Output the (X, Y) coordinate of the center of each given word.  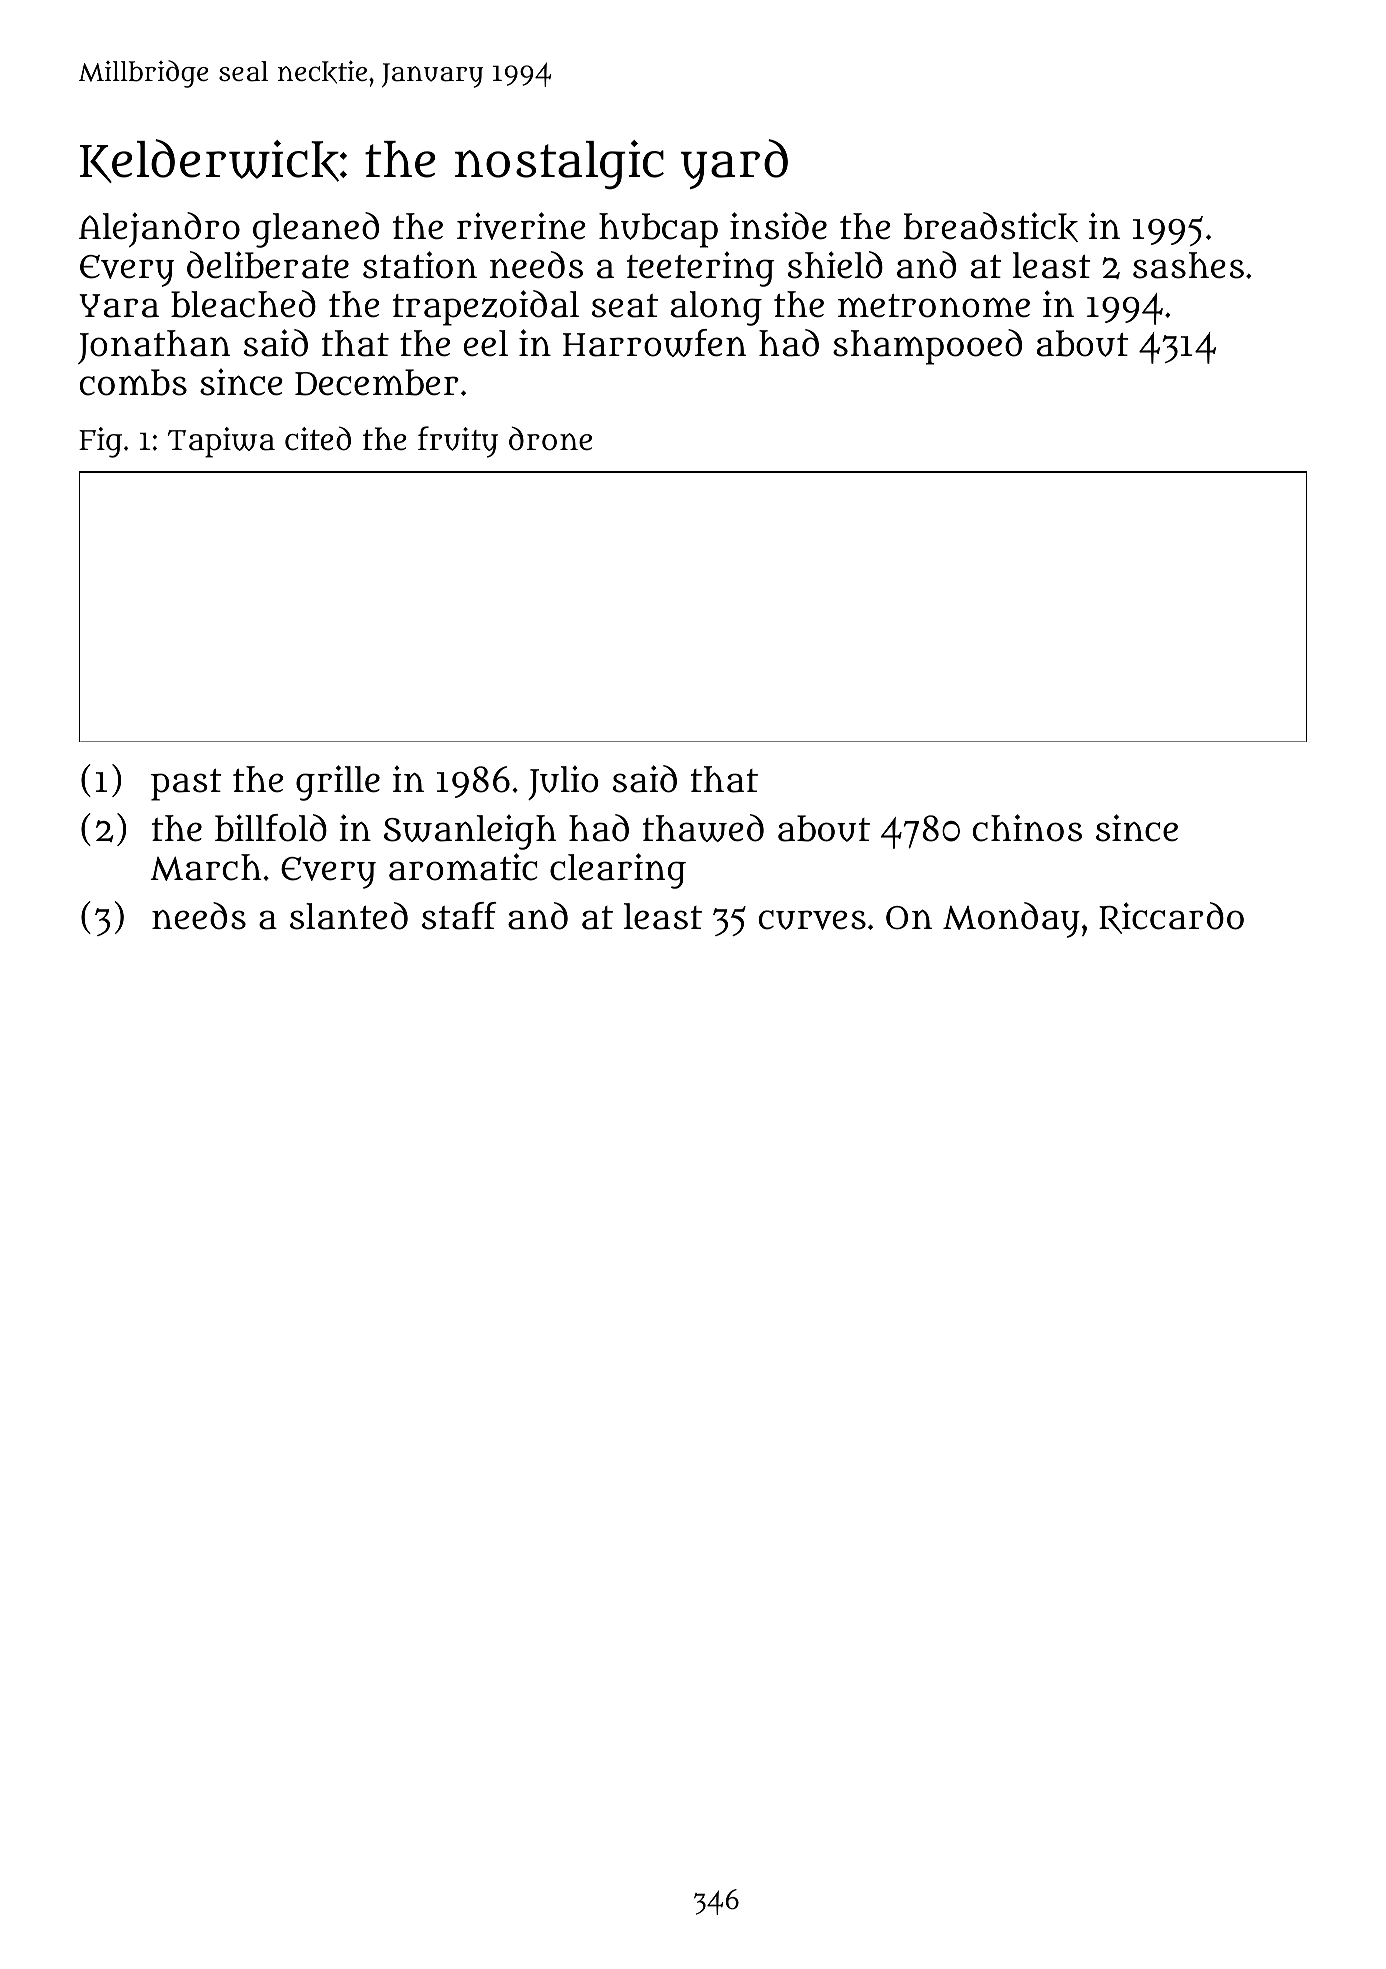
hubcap (658, 230)
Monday (1011, 920)
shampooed (927, 347)
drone (550, 438)
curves (812, 920)
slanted (349, 916)
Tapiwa (221, 442)
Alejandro (159, 229)
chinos (1027, 828)
